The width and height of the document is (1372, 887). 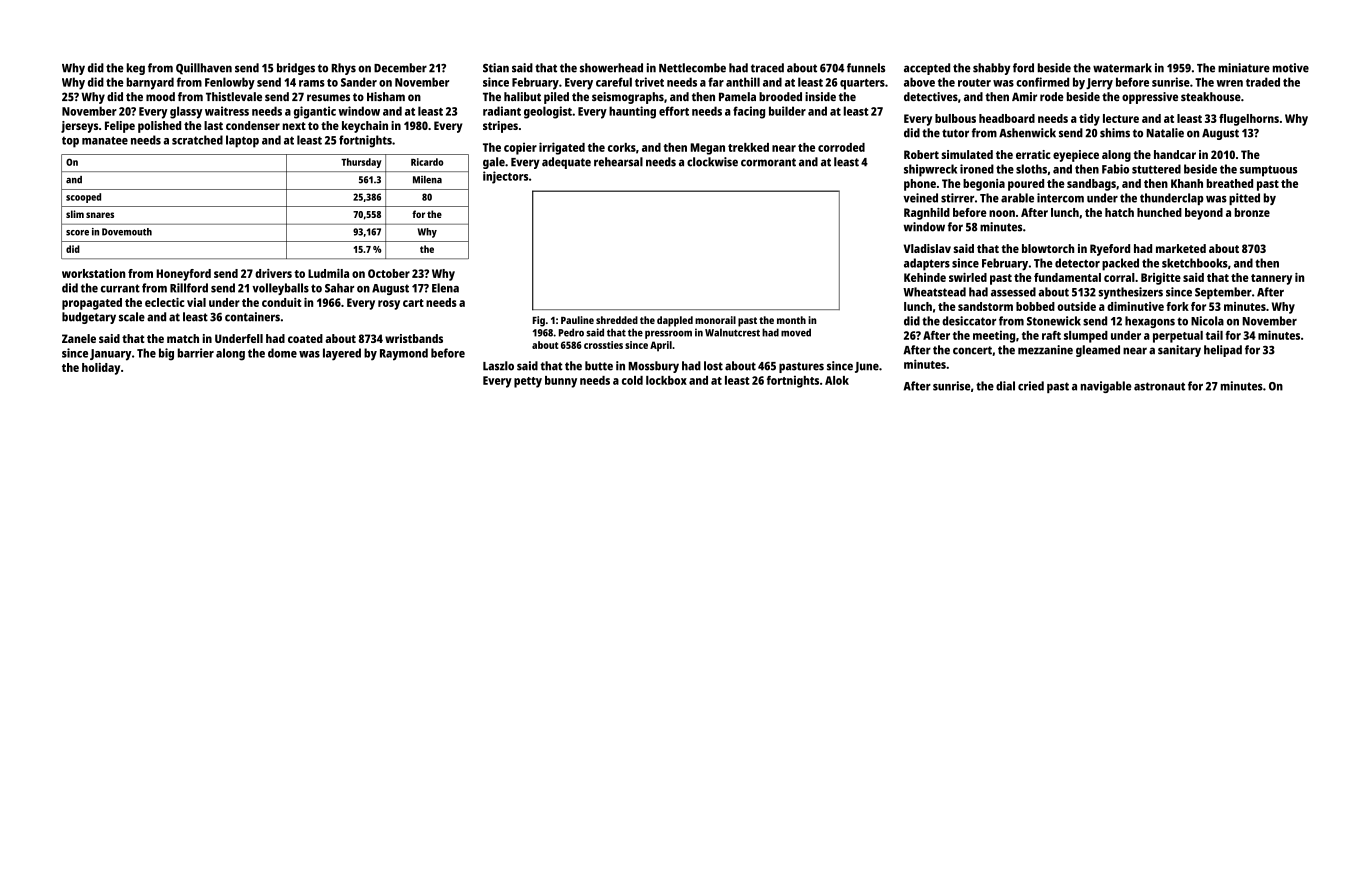 I want to click on Nicola, so click(x=1207, y=321).
